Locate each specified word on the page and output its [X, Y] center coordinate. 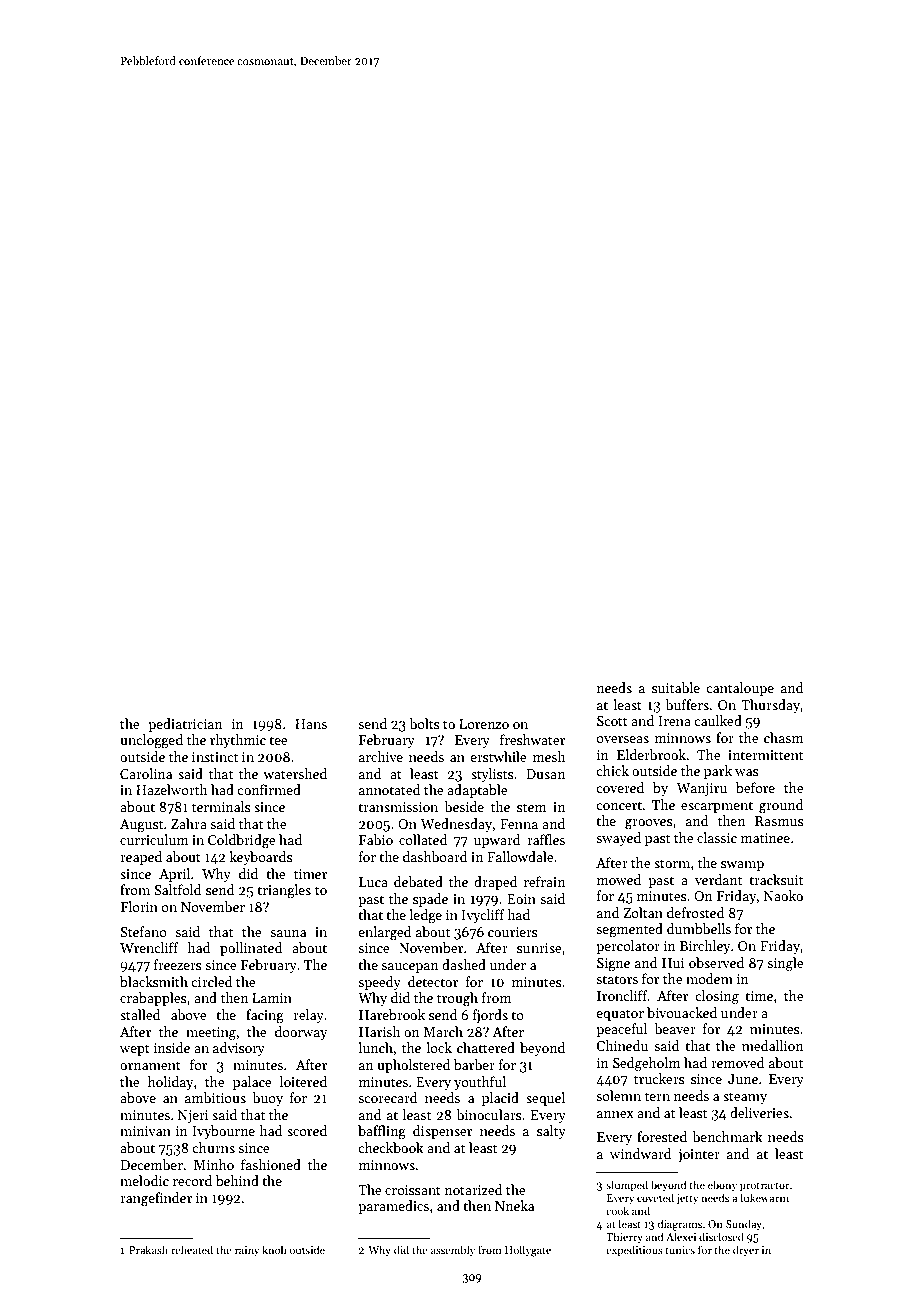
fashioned [271, 1164]
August [141, 826]
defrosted [696, 912]
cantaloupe [740, 689]
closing [717, 997]
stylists [492, 775]
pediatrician [185, 725]
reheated [192, 1249]
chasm [784, 737]
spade [430, 900]
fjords [490, 1016]
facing [265, 1016]
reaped [141, 858]
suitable [676, 687]
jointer [699, 1155]
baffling [382, 1132]
